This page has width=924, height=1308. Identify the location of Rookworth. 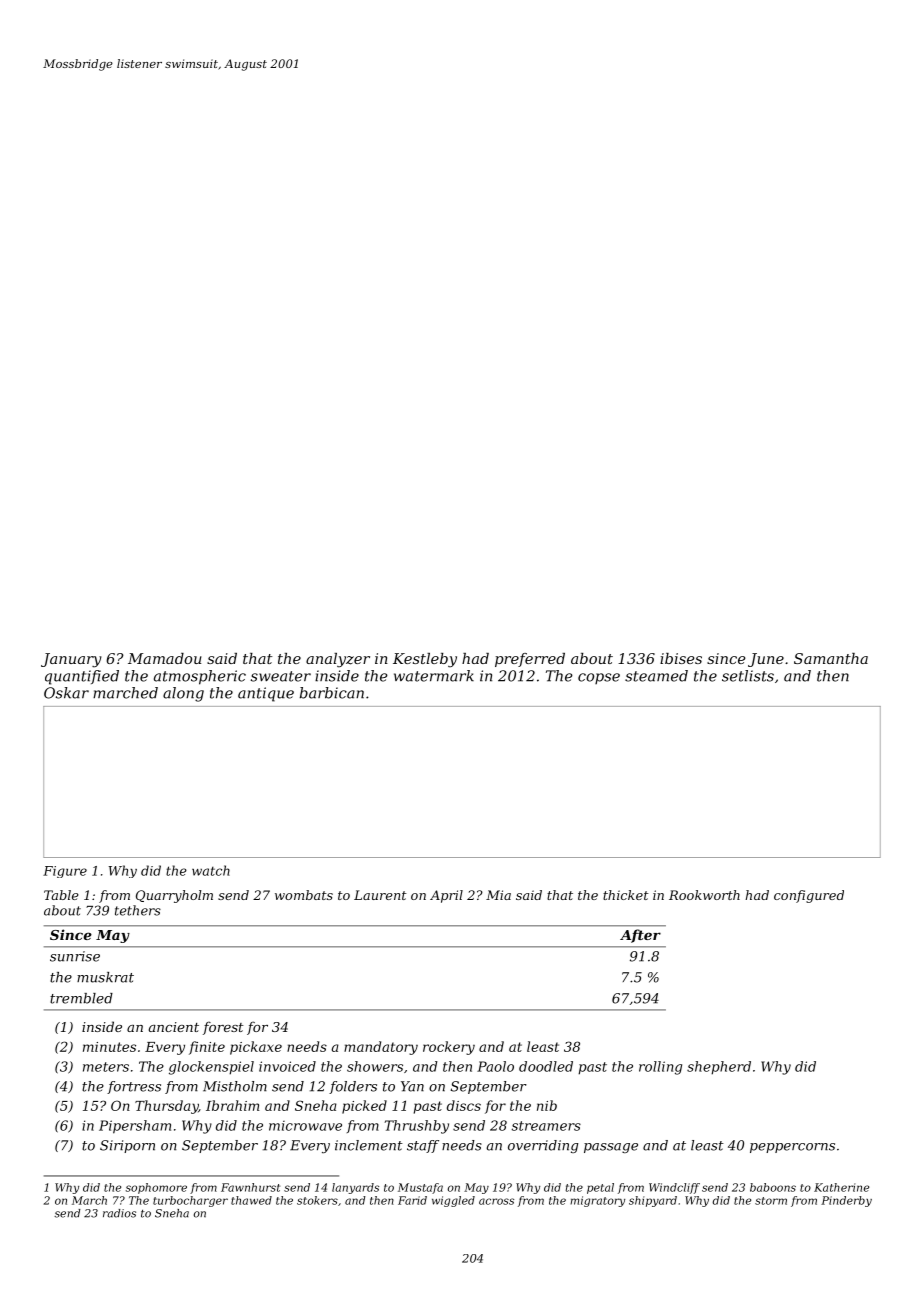
(704, 895).
